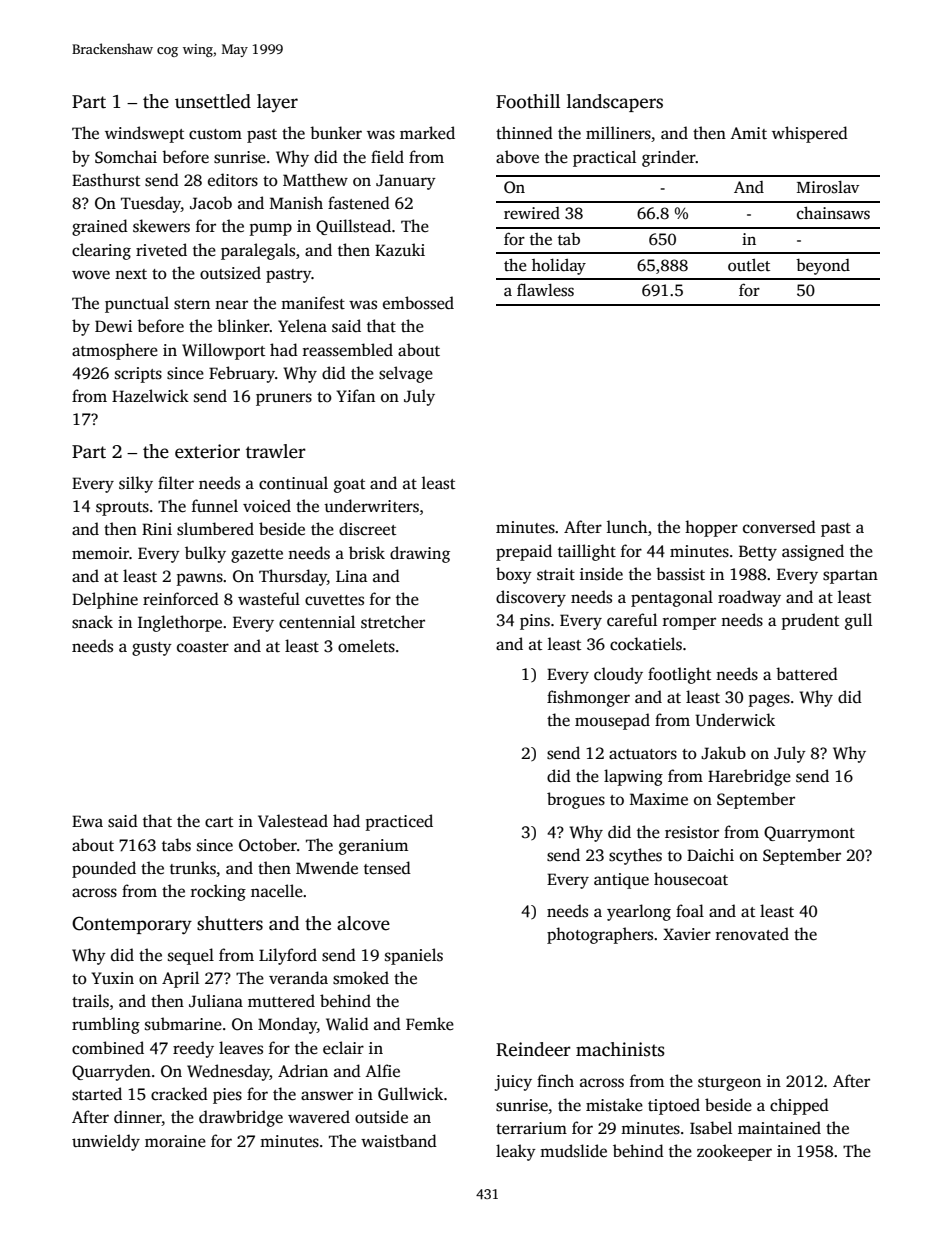  I want to click on prudent, so click(810, 621).
